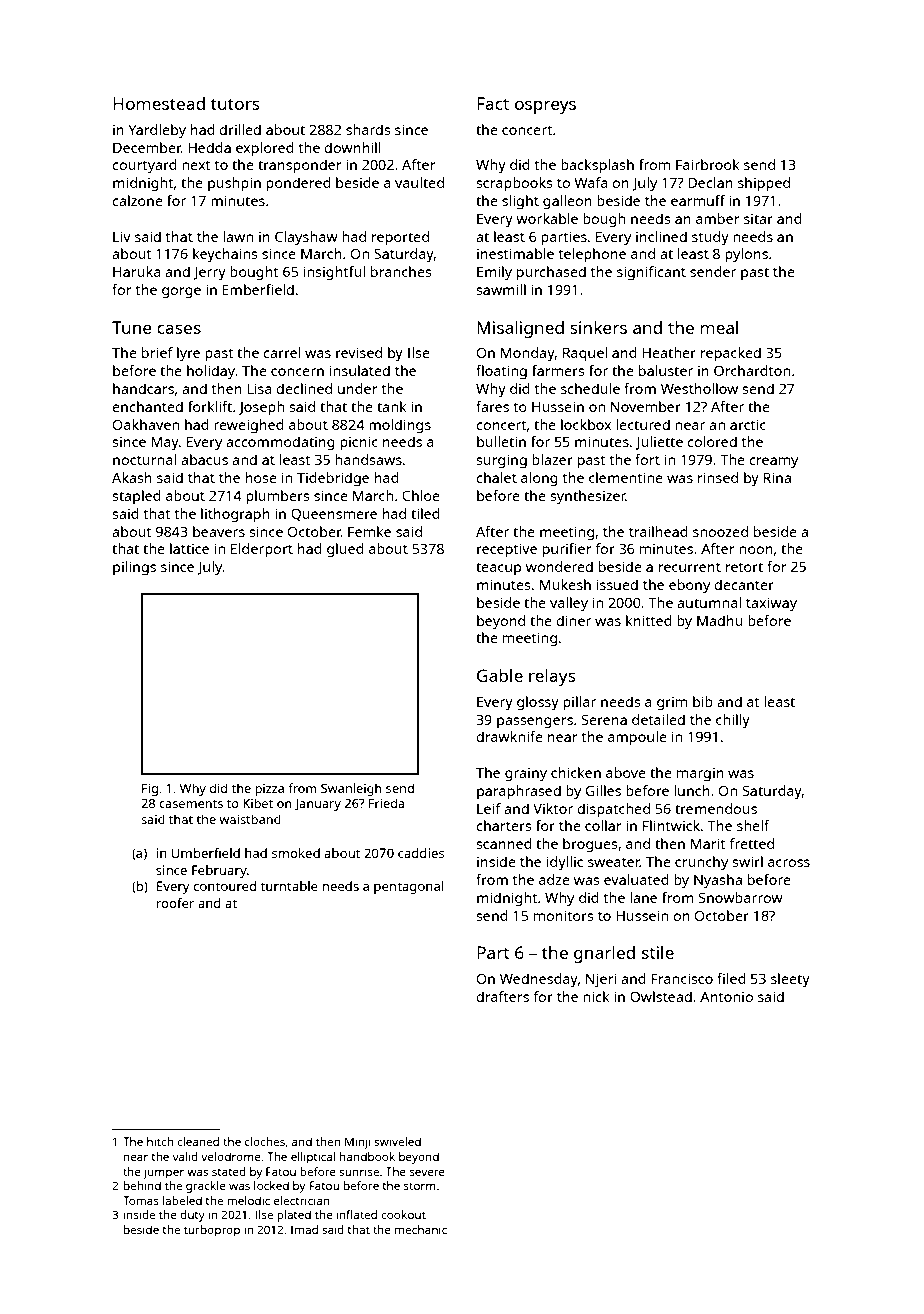 This document has height=1314, width=924. Describe the element at coordinates (212, 1231) in the document. I see `turboprop` at that location.
